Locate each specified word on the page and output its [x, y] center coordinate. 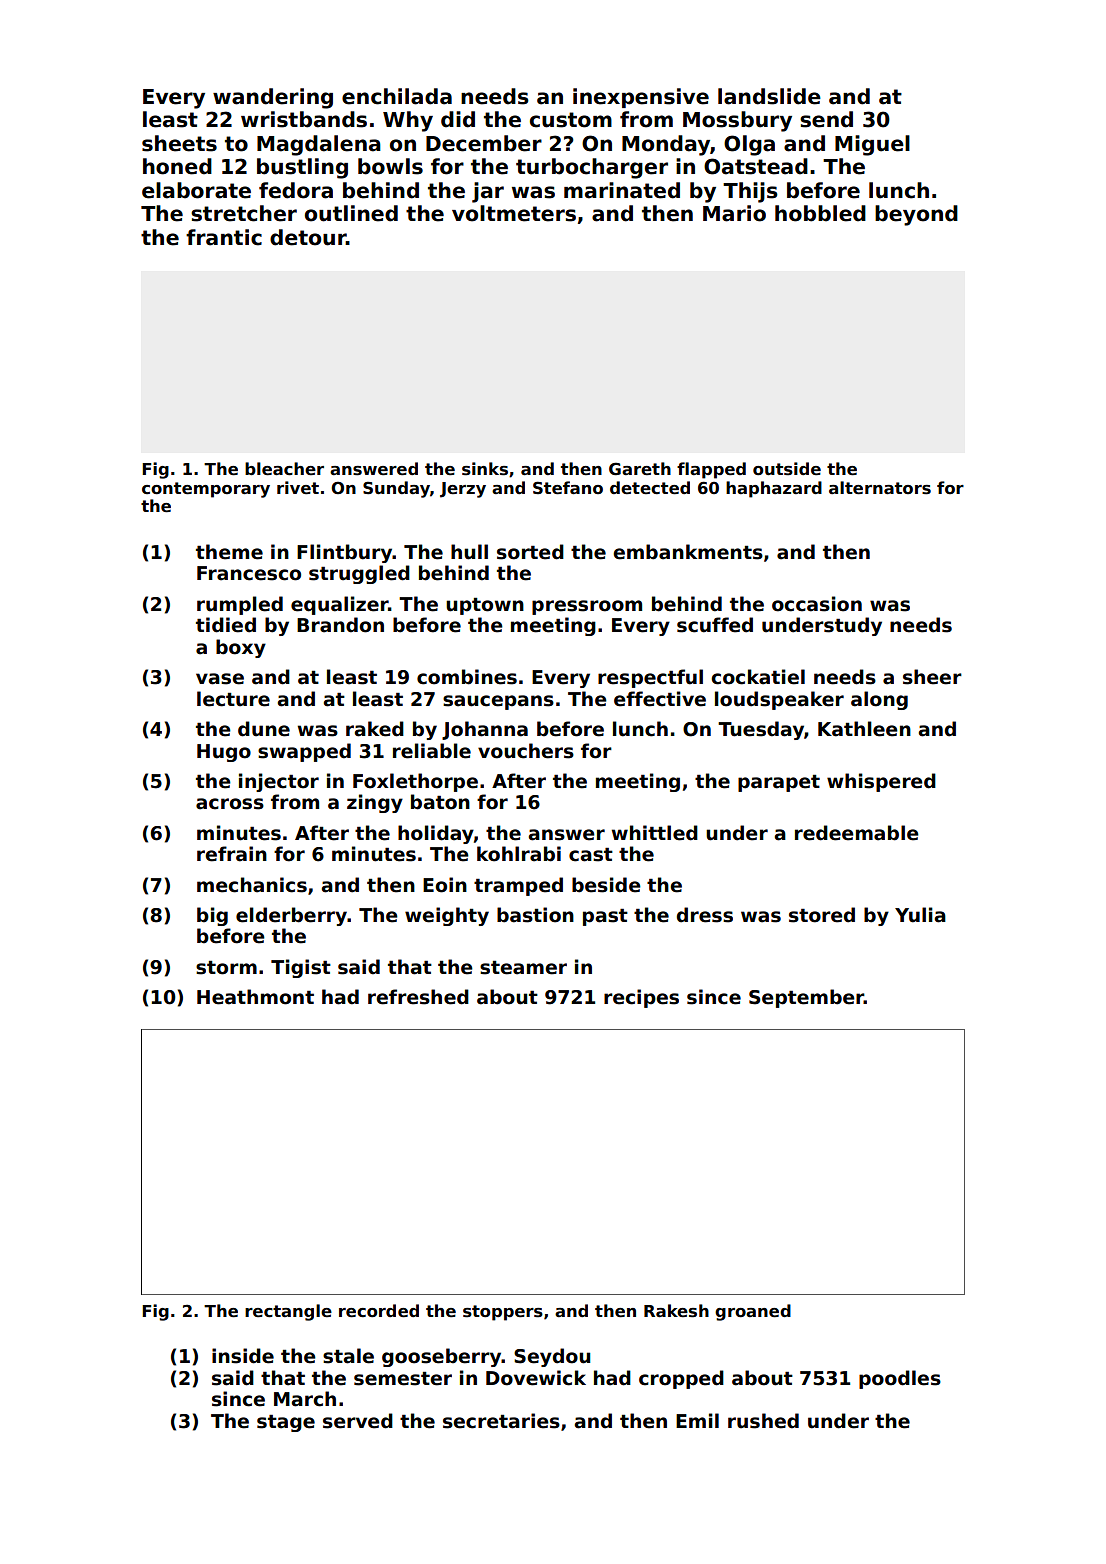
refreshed [418, 997]
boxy [241, 648]
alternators [880, 488]
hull [469, 552]
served [358, 1421]
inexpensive [641, 98]
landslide [769, 96]
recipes [641, 998]
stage [286, 1423]
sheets [179, 143]
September [806, 998]
